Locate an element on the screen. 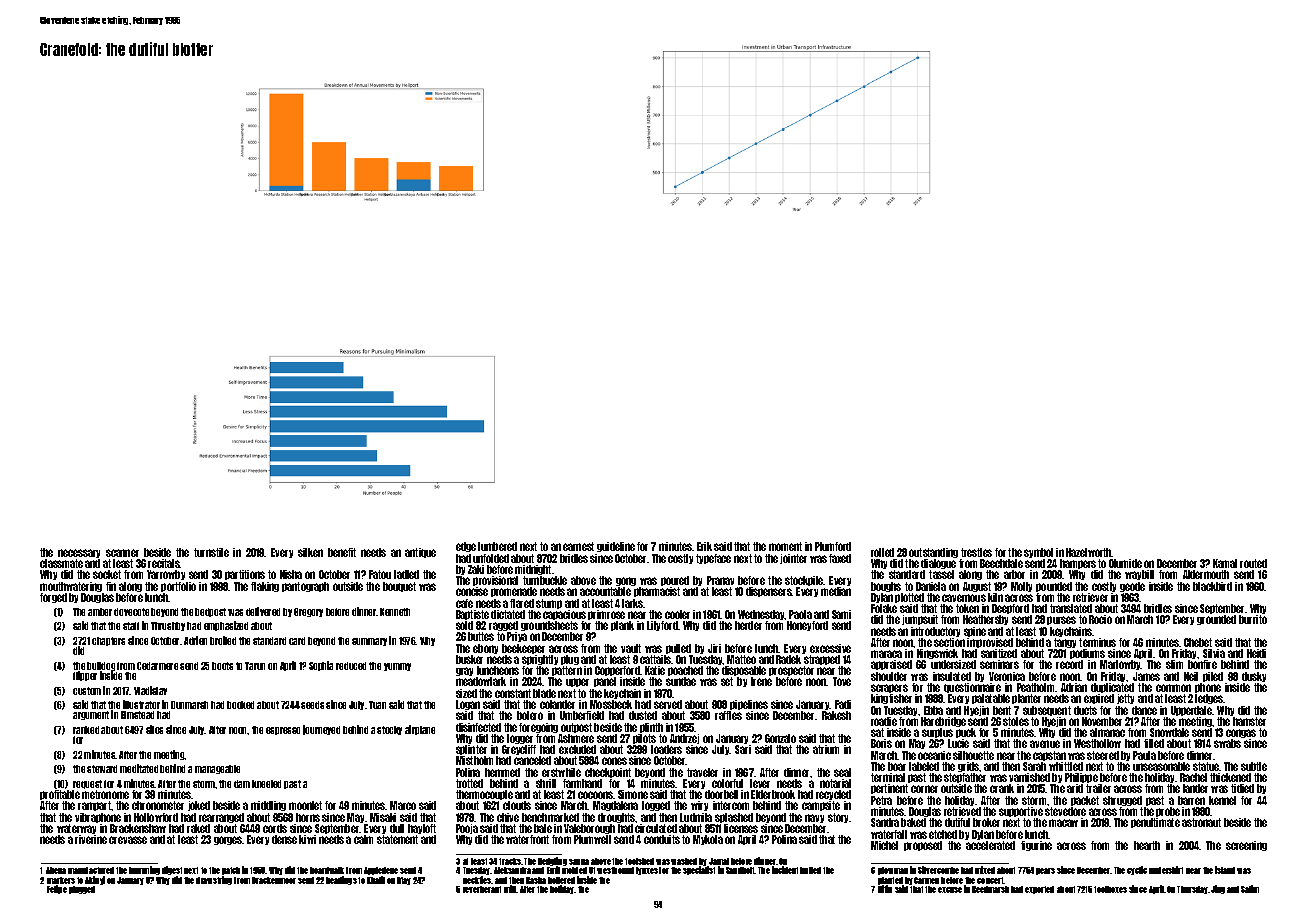 Image resolution: width=1308 pixels, height=924 pixels. bonfire is located at coordinates (1202, 664).
